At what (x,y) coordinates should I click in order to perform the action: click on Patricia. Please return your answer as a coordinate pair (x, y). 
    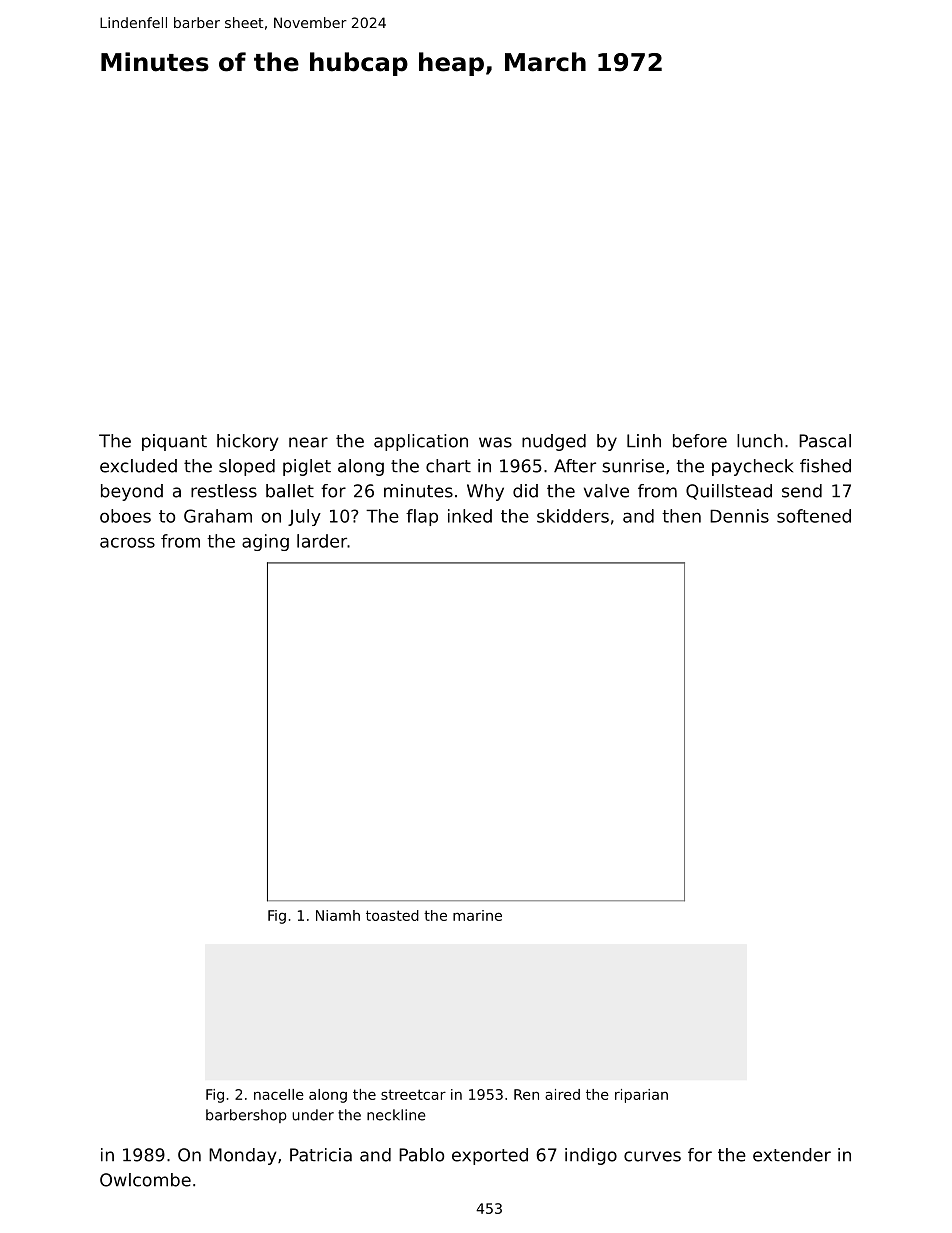
    Looking at the image, I should click on (321, 1155).
